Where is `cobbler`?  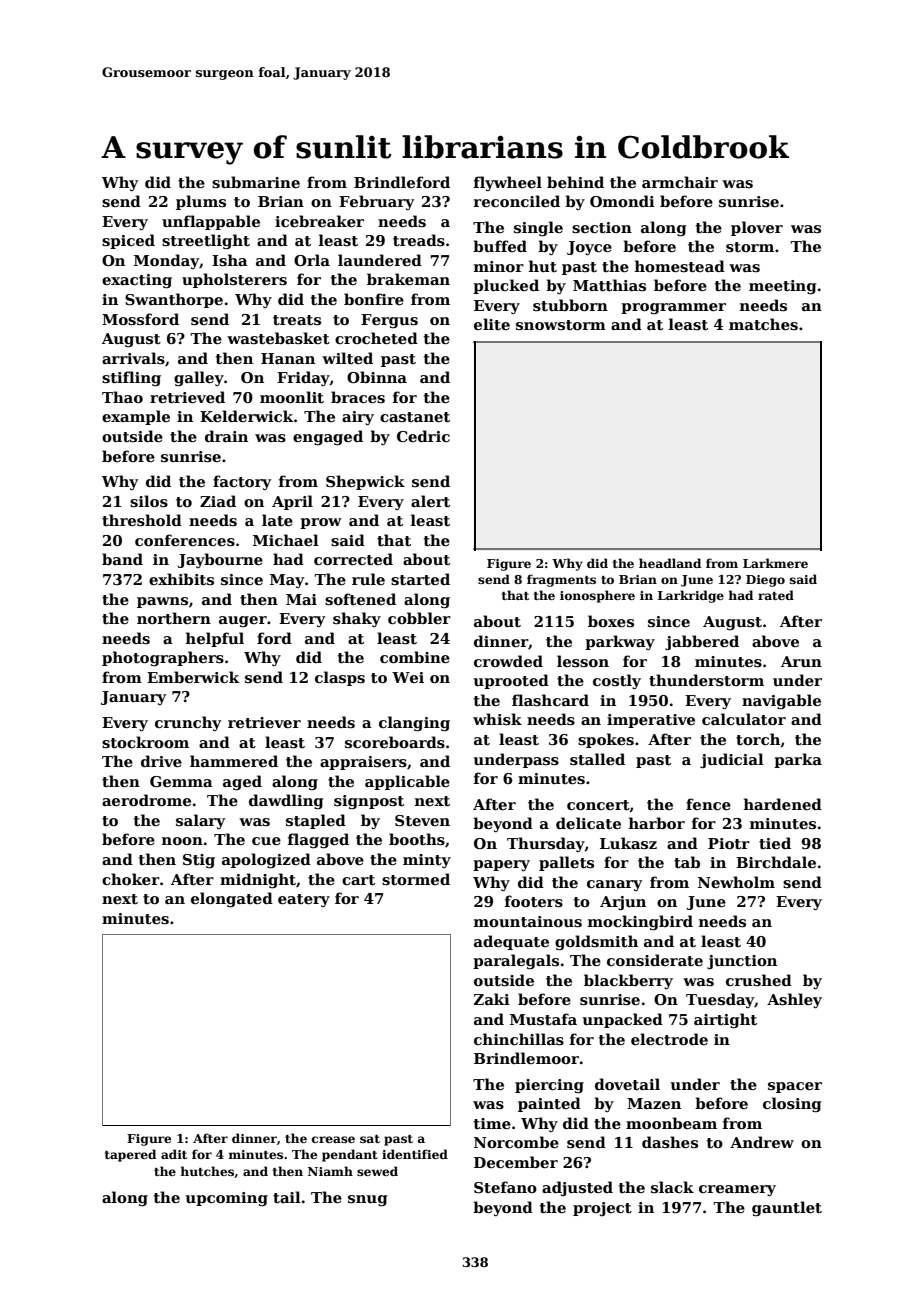
cobbler is located at coordinates (419, 618).
